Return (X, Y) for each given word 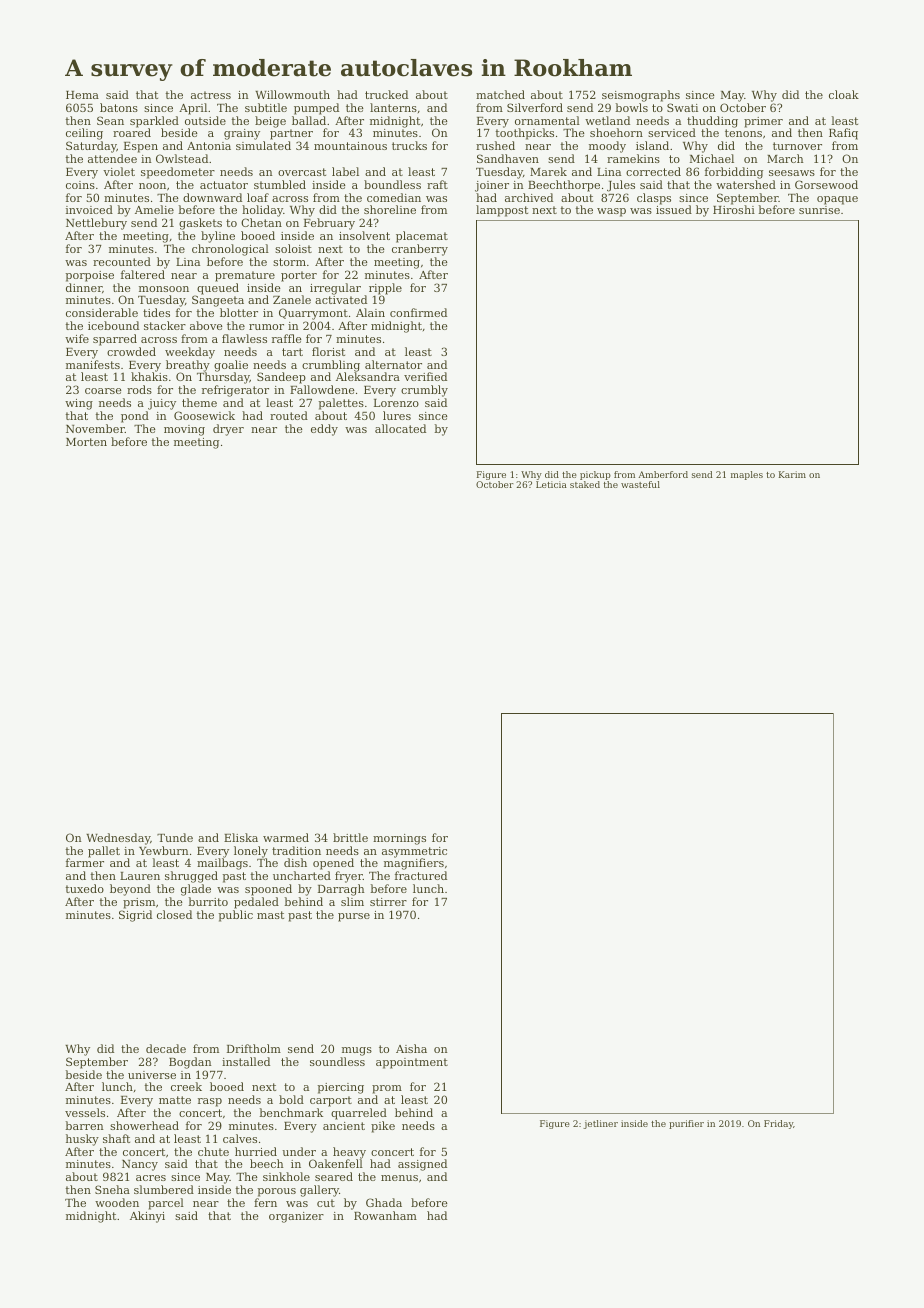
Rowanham (385, 1215)
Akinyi (147, 1217)
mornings (399, 839)
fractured (421, 875)
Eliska (241, 837)
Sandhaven (508, 158)
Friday (778, 1124)
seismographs (641, 96)
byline (218, 237)
